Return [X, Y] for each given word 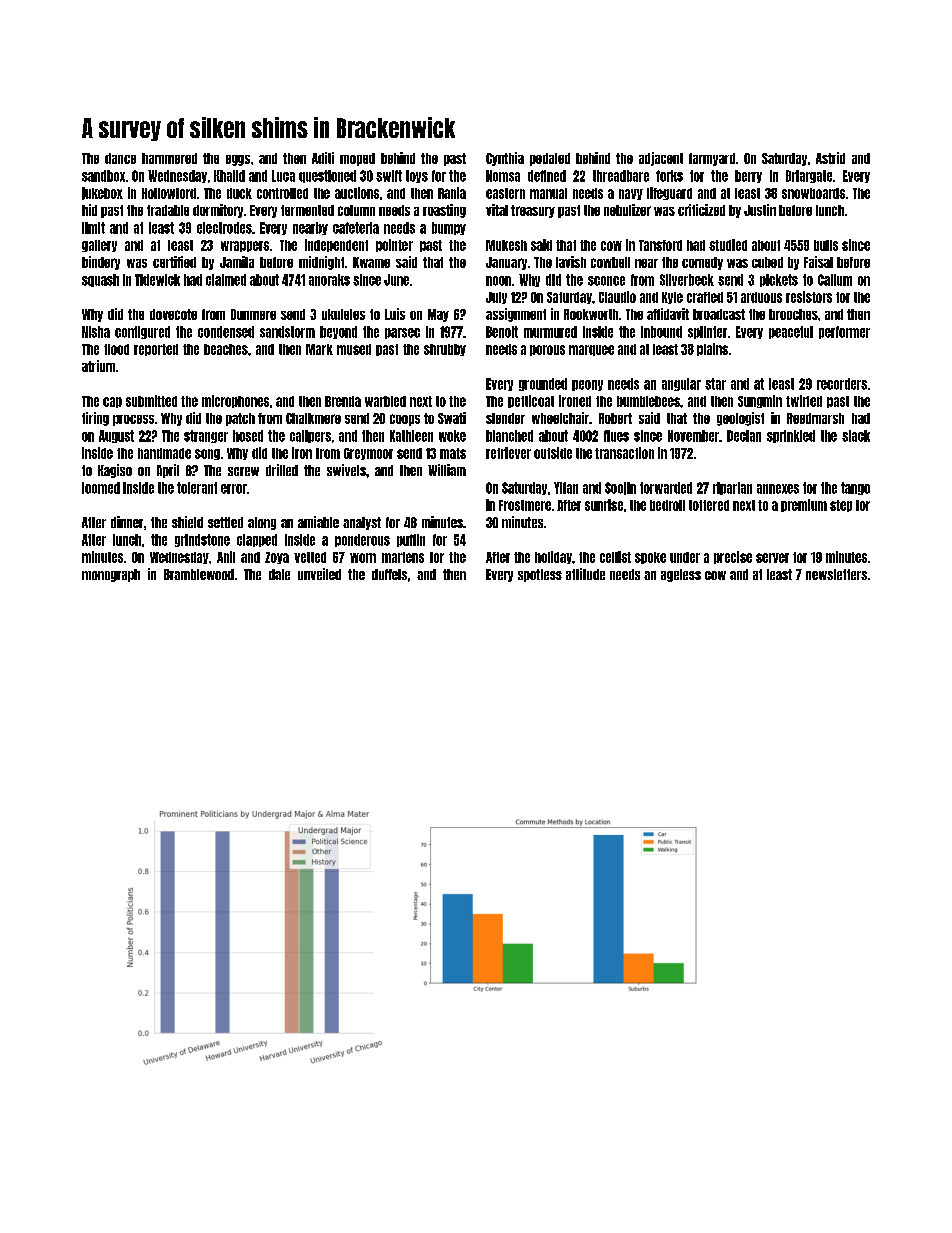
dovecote [173, 314]
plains [712, 349]
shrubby [445, 350]
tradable [168, 210]
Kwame [371, 262]
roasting [444, 211]
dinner [127, 522]
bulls [826, 245]
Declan [744, 436]
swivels [346, 470]
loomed [101, 488]
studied [728, 245]
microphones [235, 401]
